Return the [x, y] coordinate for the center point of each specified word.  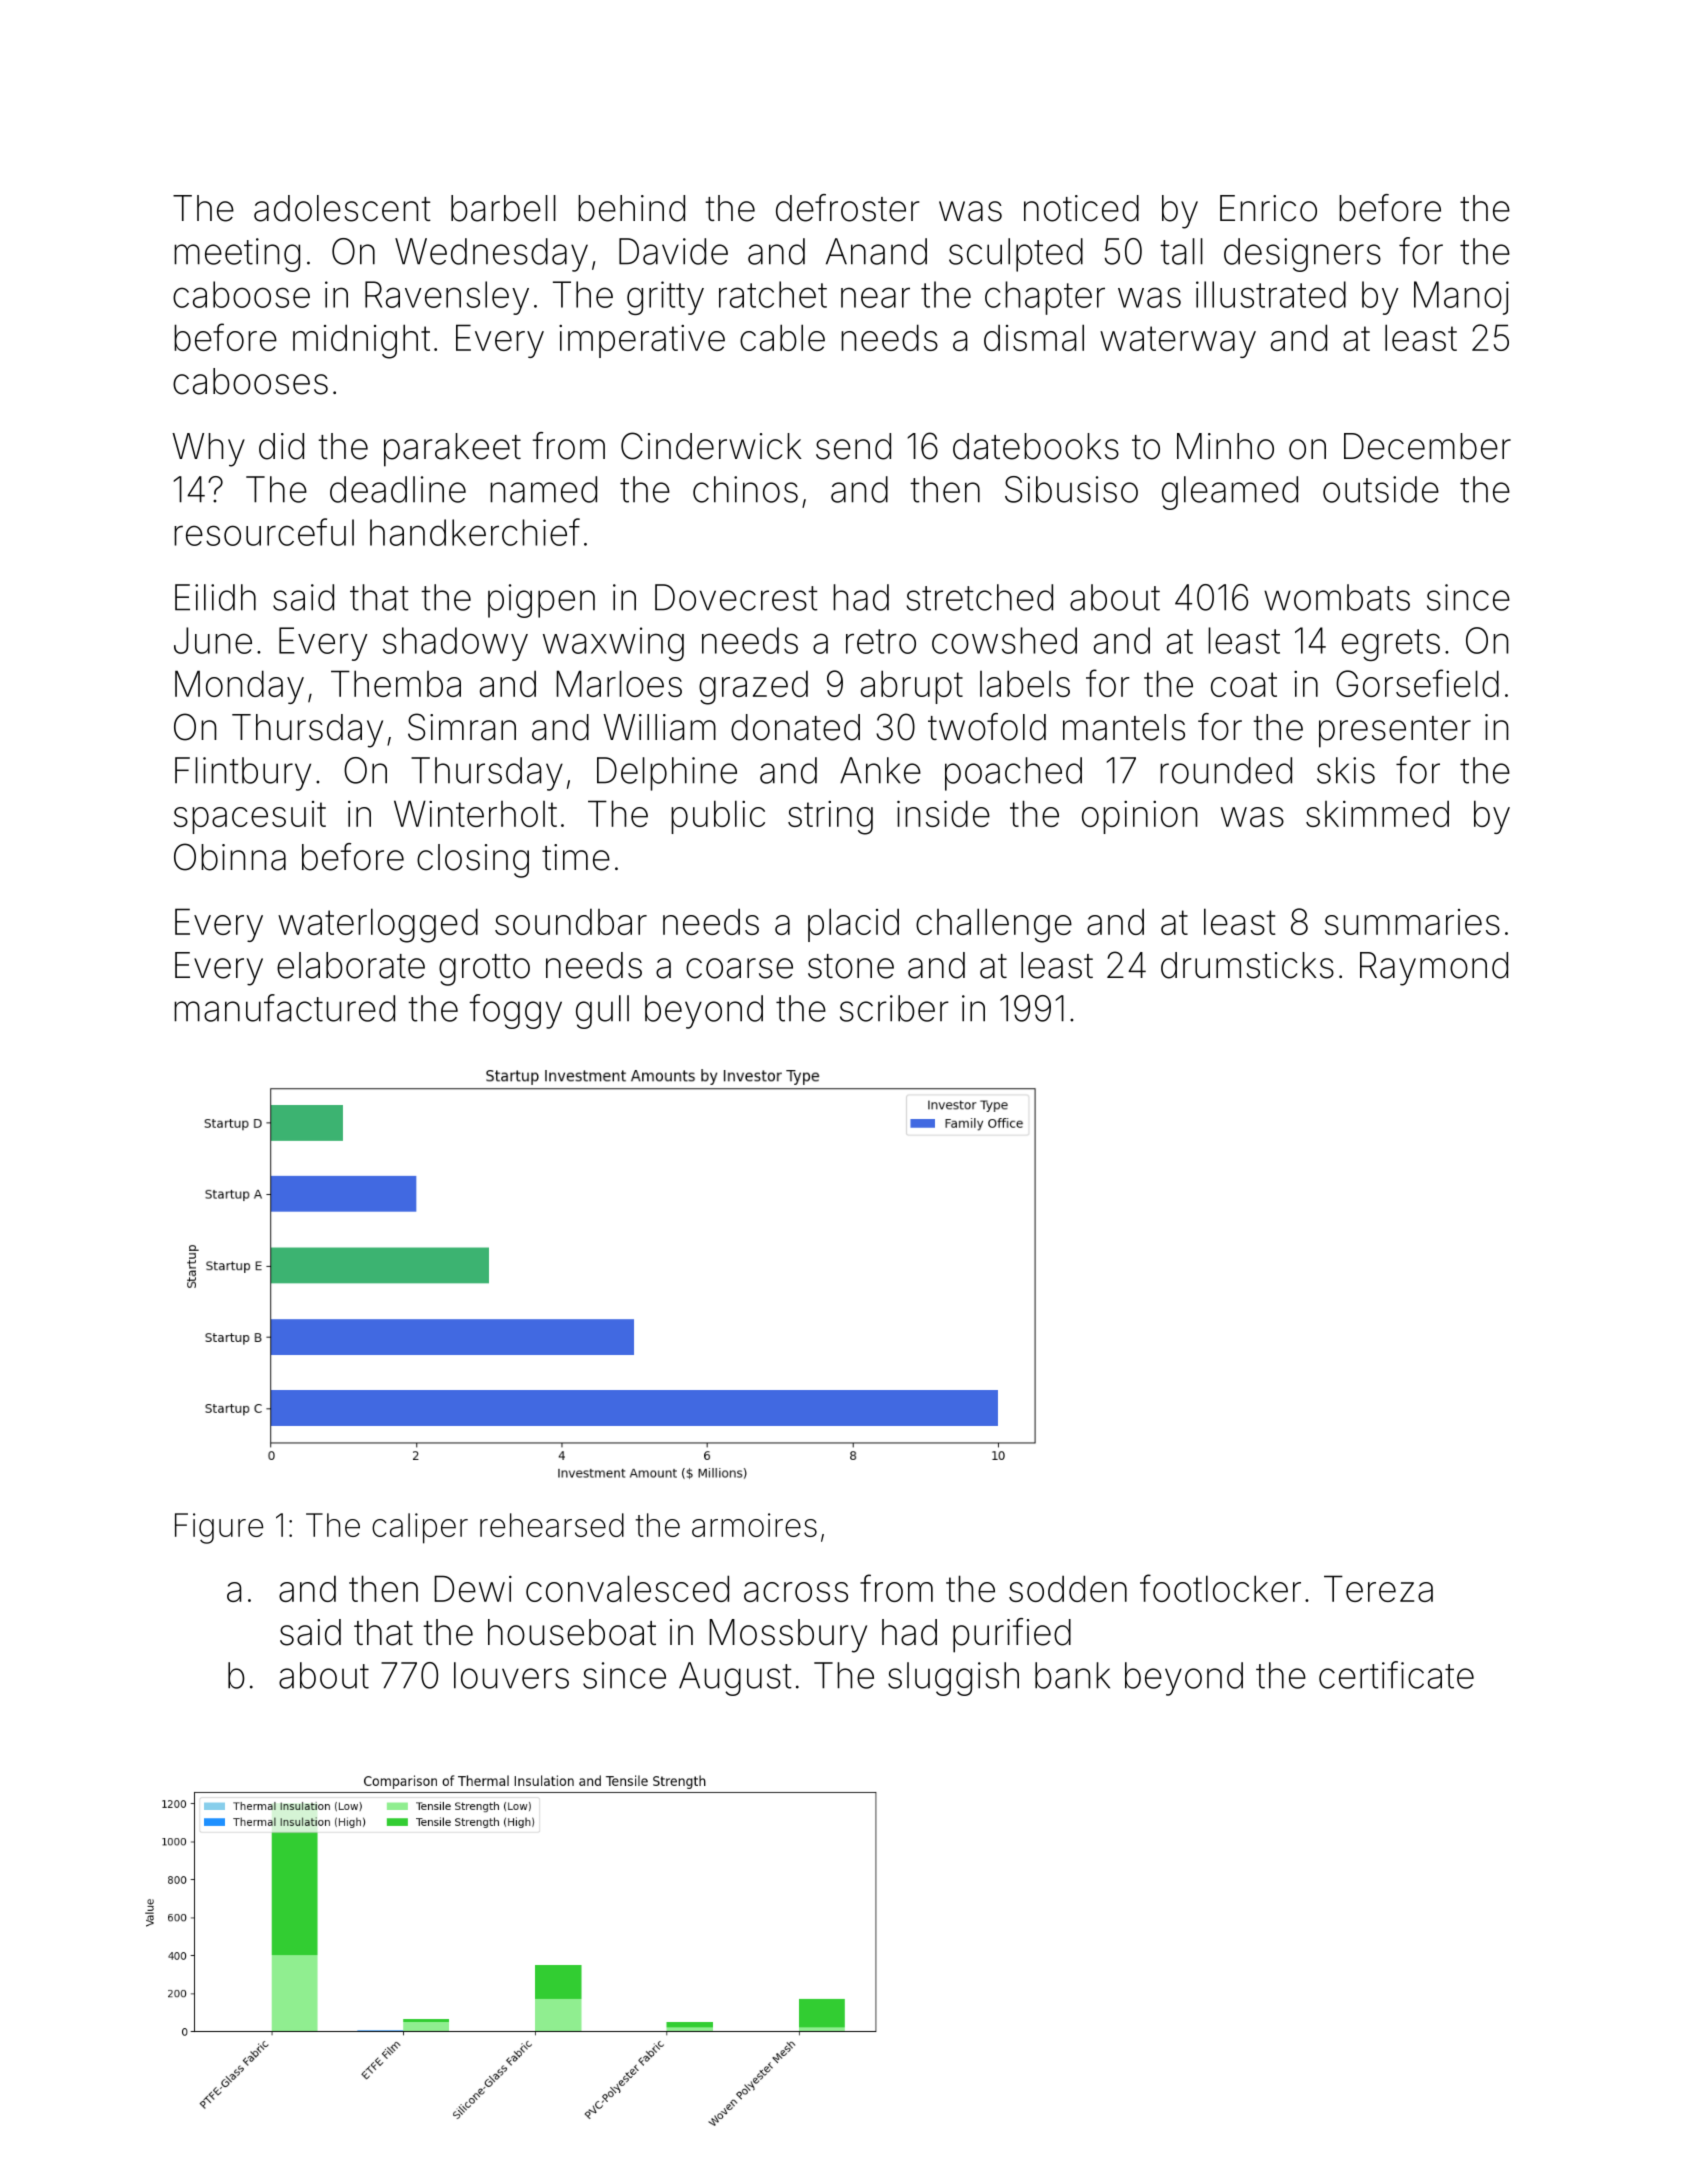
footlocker [1220, 1588]
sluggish [953, 1679]
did [281, 446]
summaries [1412, 922]
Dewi [473, 1588]
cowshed [1004, 640]
